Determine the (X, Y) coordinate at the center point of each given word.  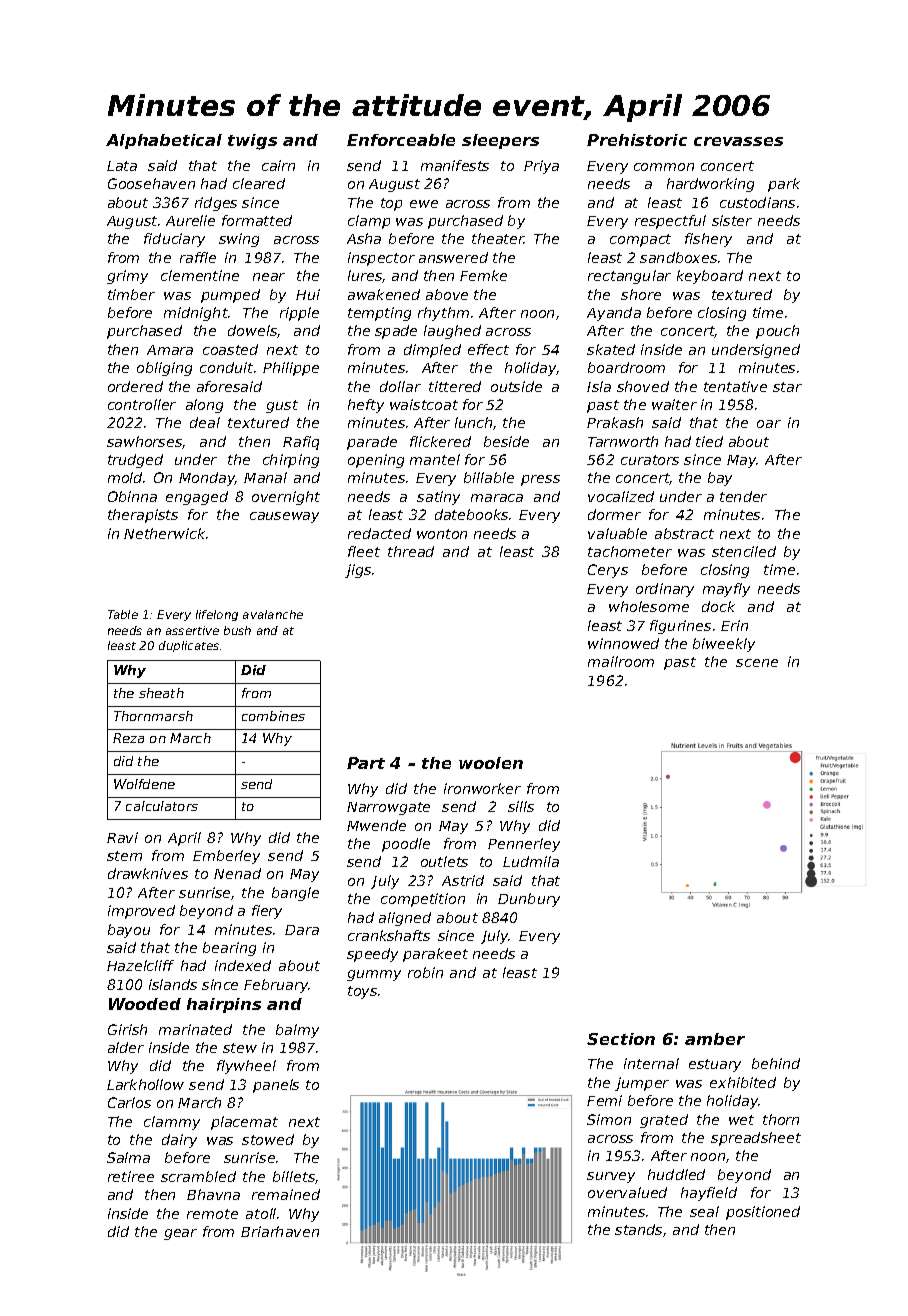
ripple (299, 314)
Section (621, 1039)
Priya (541, 167)
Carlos (129, 1102)
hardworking (710, 185)
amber (715, 1039)
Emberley (226, 857)
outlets (444, 861)
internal (651, 1063)
